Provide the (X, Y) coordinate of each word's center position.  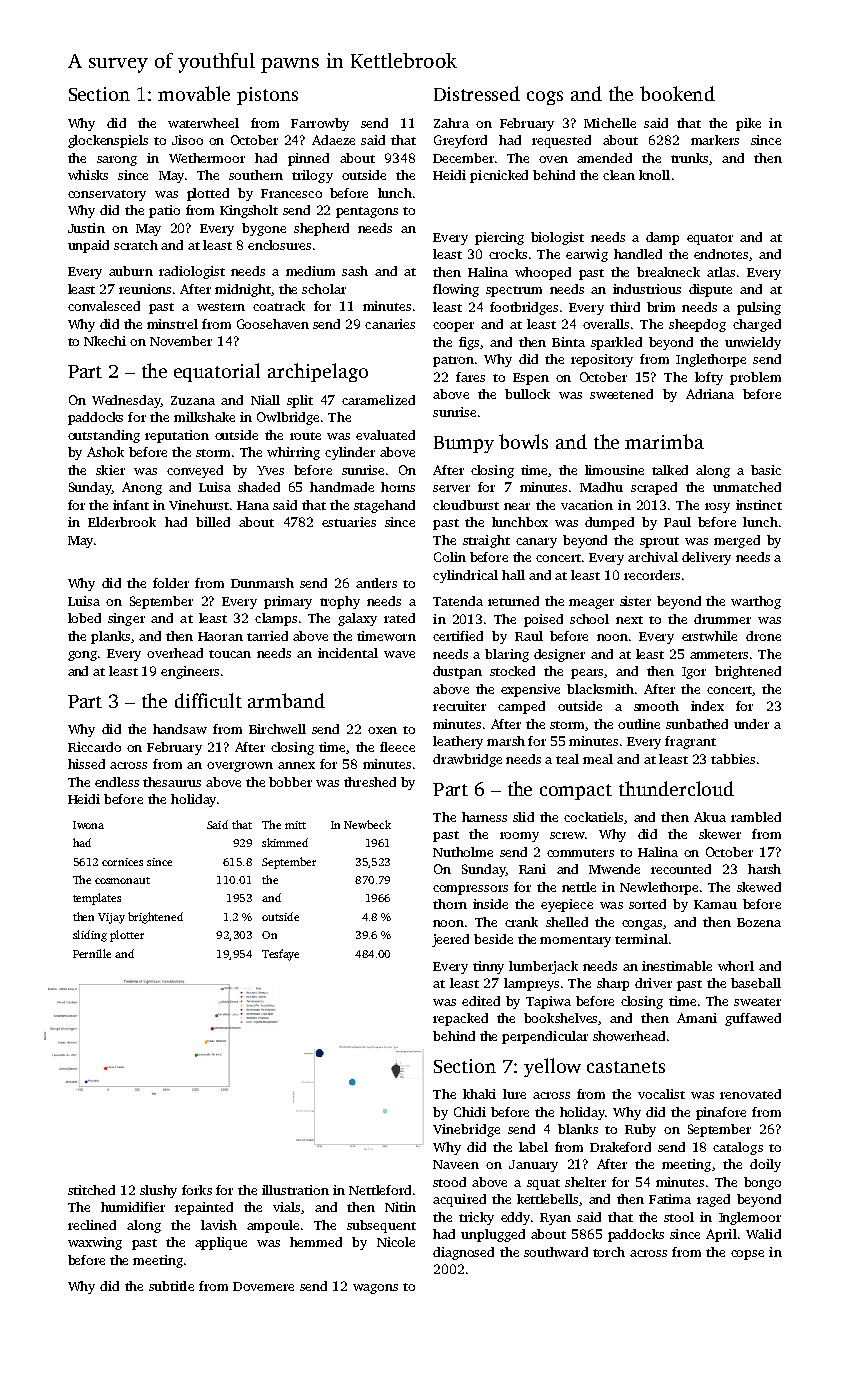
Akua (710, 817)
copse (747, 1255)
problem (755, 378)
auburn (131, 271)
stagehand (384, 506)
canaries (390, 324)
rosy (717, 508)
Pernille (92, 953)
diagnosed (463, 1253)
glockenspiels (108, 141)
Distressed (477, 93)
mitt (295, 825)
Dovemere (263, 1286)
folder (171, 583)
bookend (677, 93)
